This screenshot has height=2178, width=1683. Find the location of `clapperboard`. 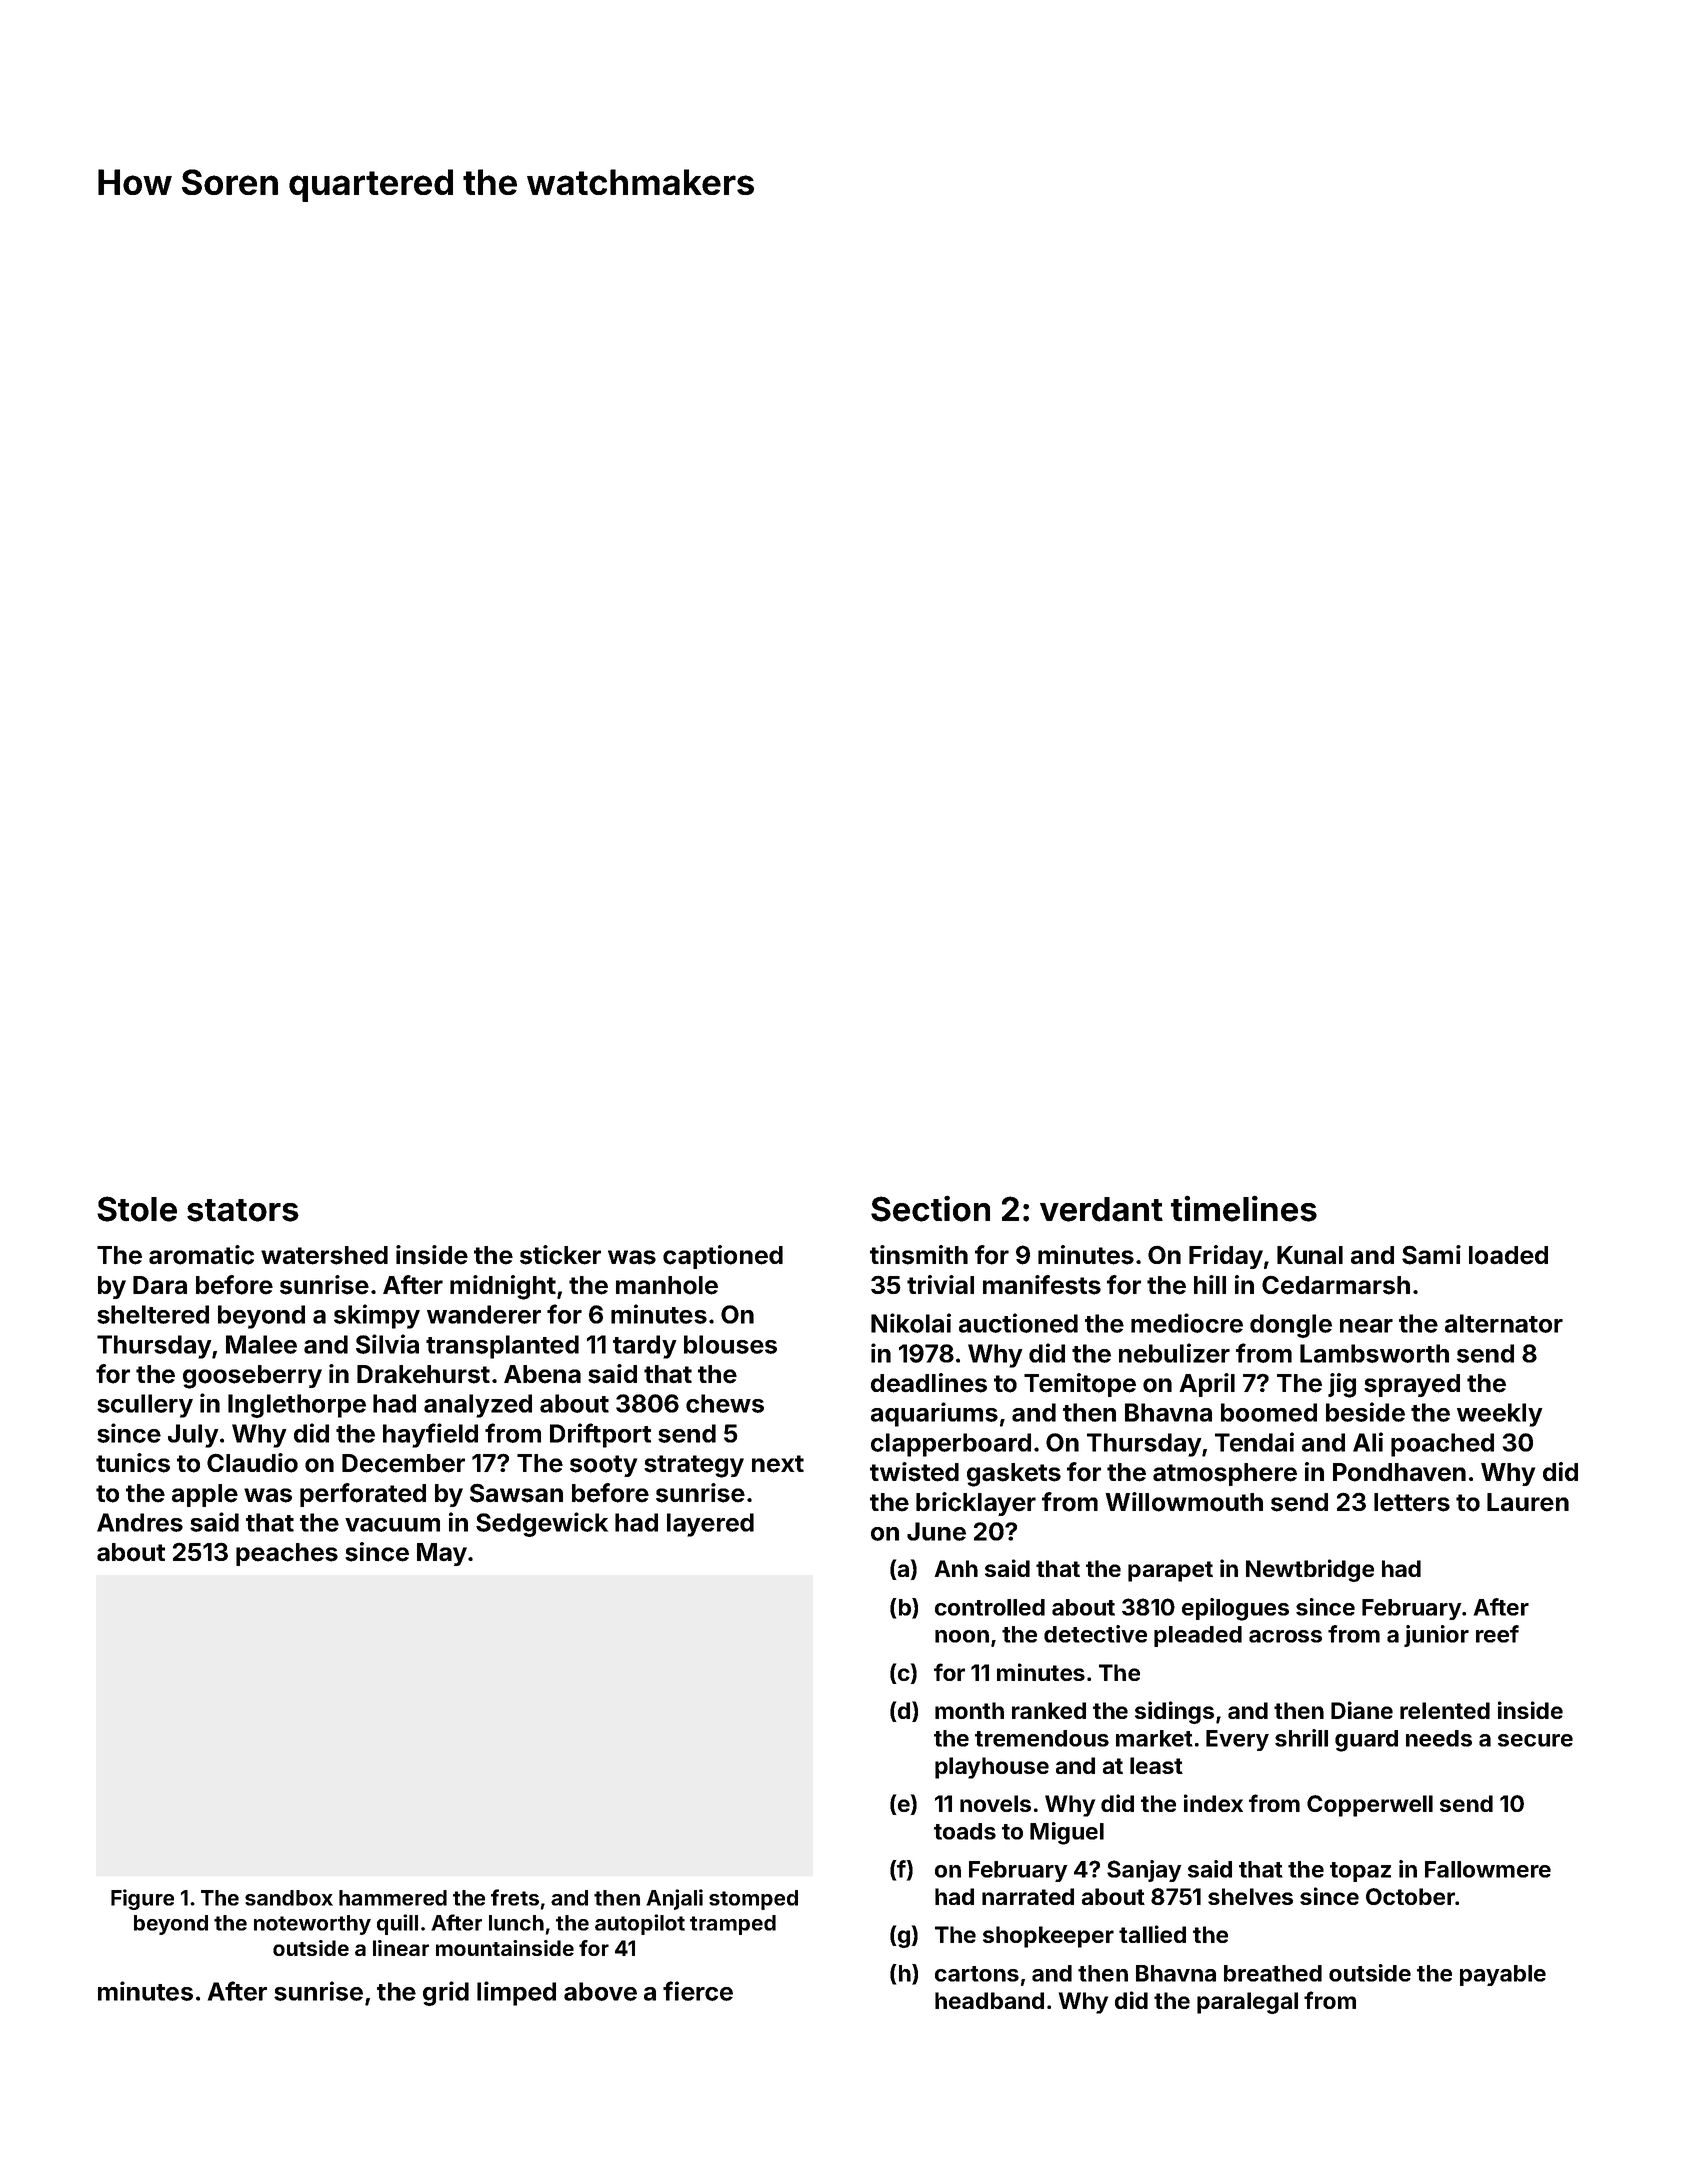

clapperboard is located at coordinates (951, 1445).
